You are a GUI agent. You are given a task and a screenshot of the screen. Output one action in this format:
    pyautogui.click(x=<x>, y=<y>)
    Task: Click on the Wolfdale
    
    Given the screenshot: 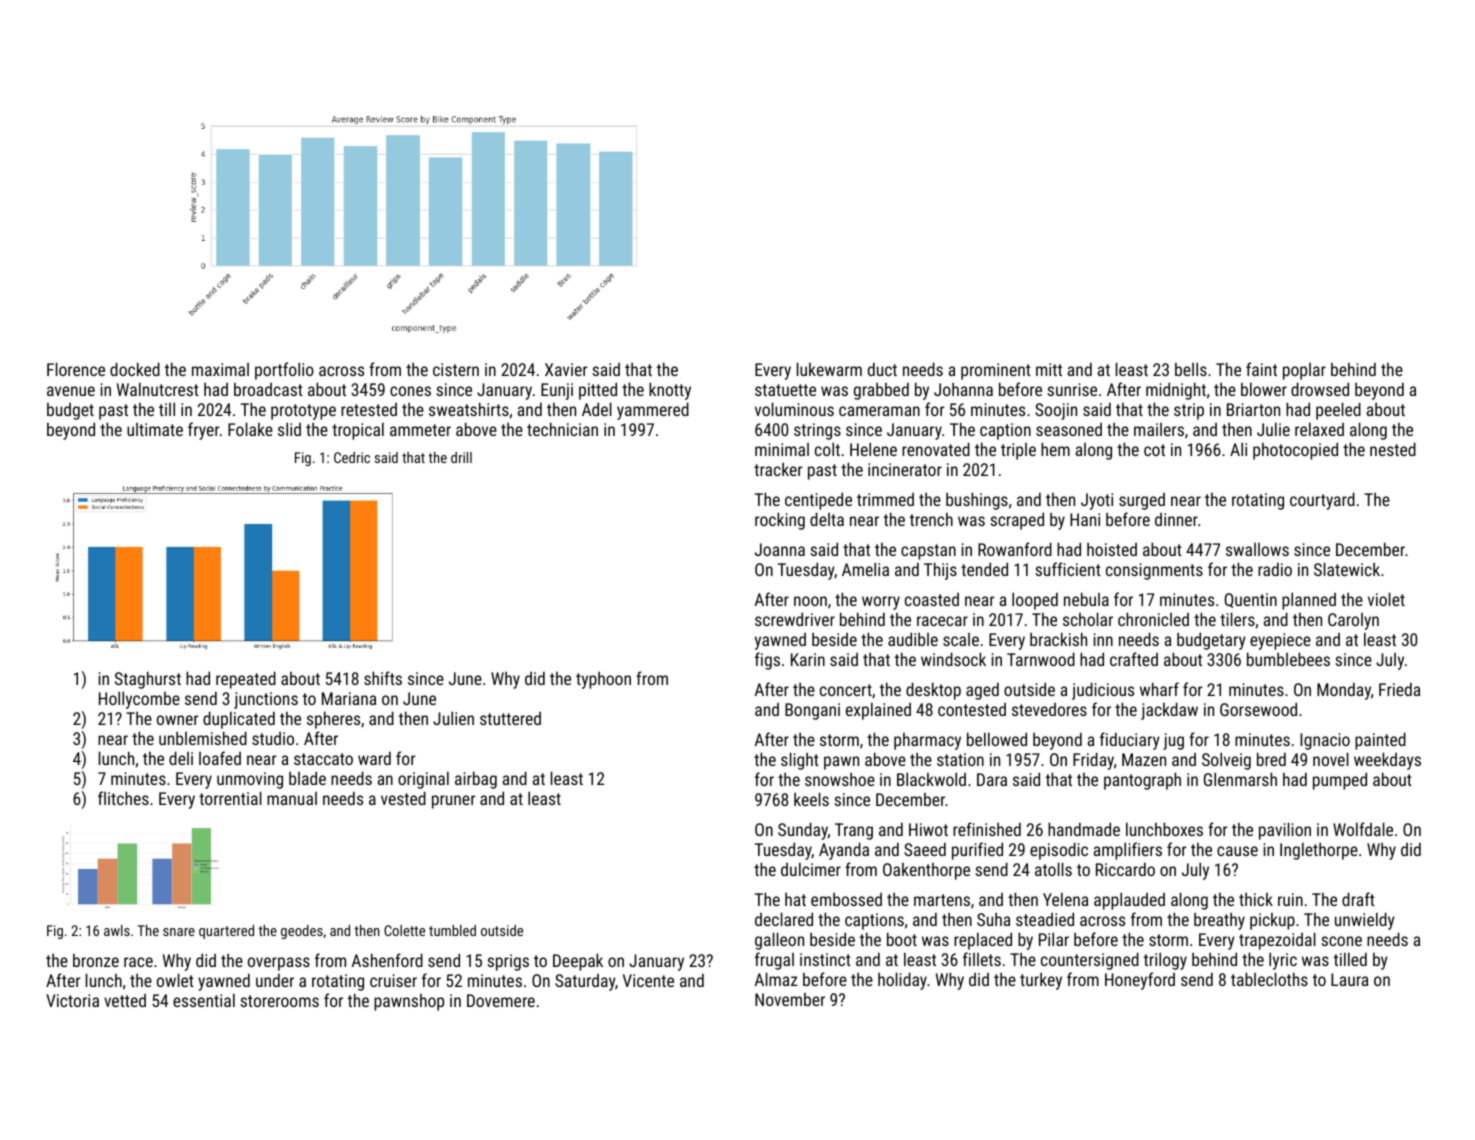 What is the action you would take?
    pyautogui.click(x=1363, y=829)
